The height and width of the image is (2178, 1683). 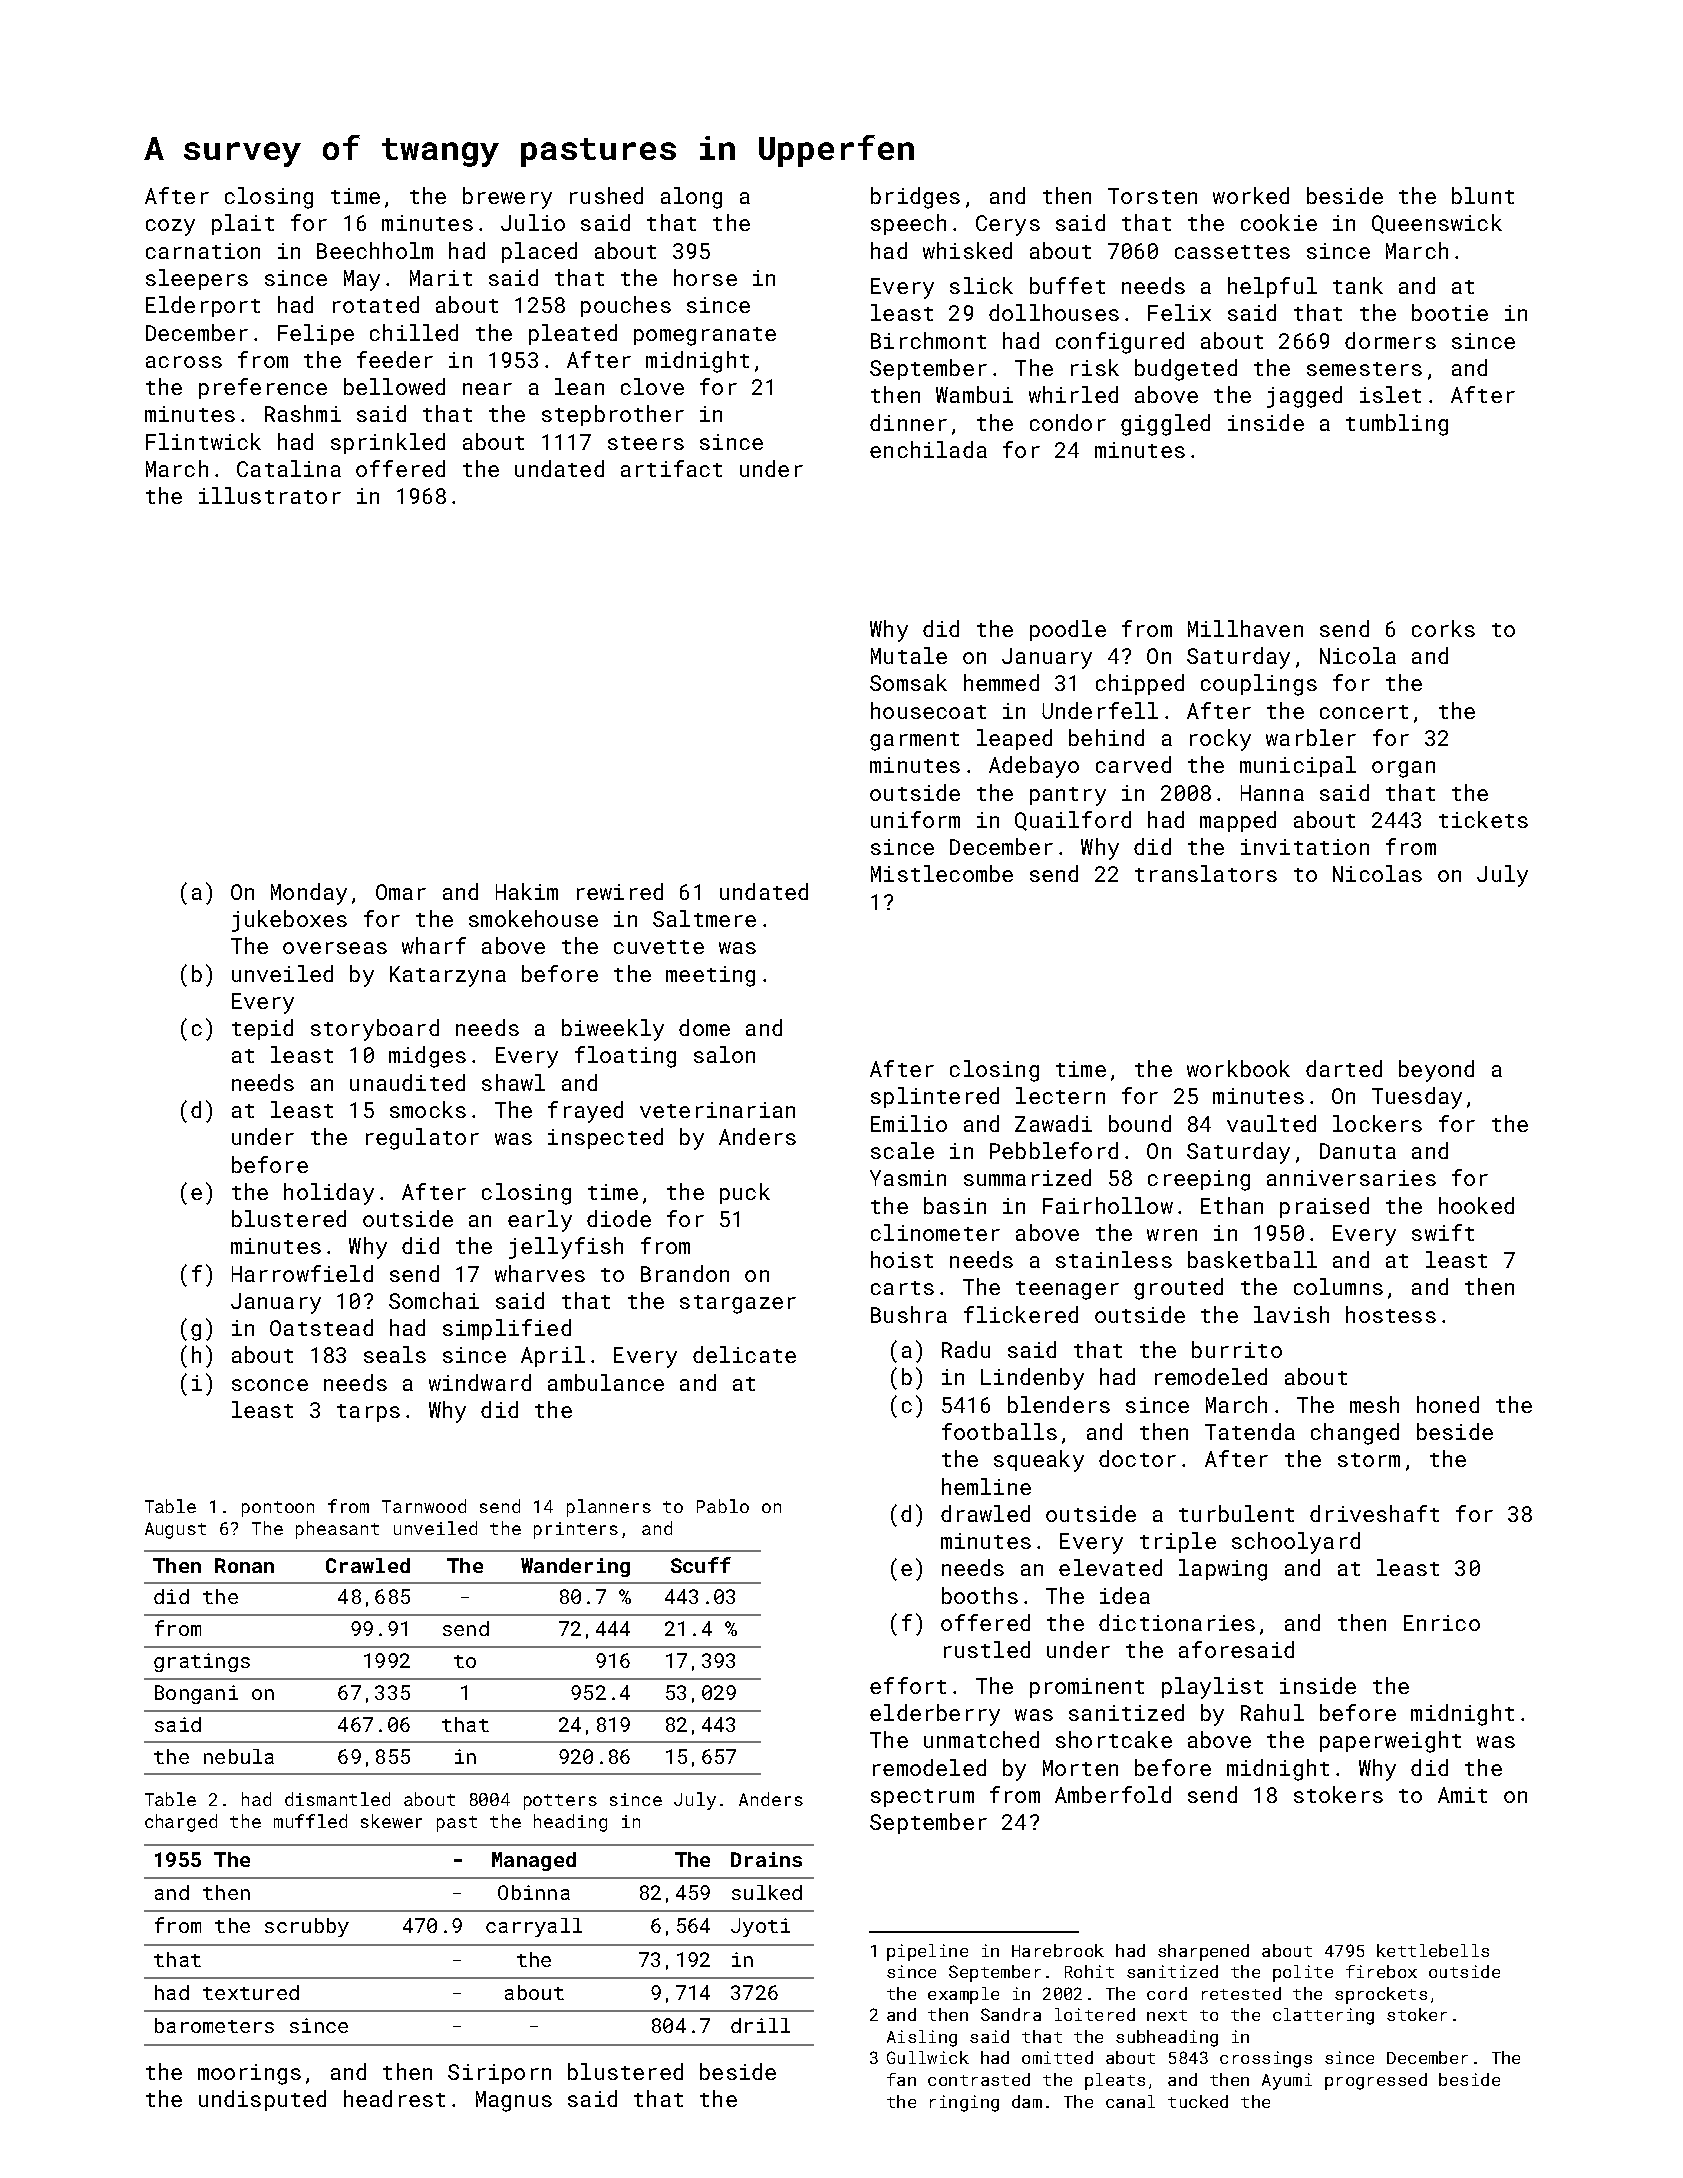 What do you see at coordinates (203, 441) in the image?
I see `Flintwick` at bounding box center [203, 441].
